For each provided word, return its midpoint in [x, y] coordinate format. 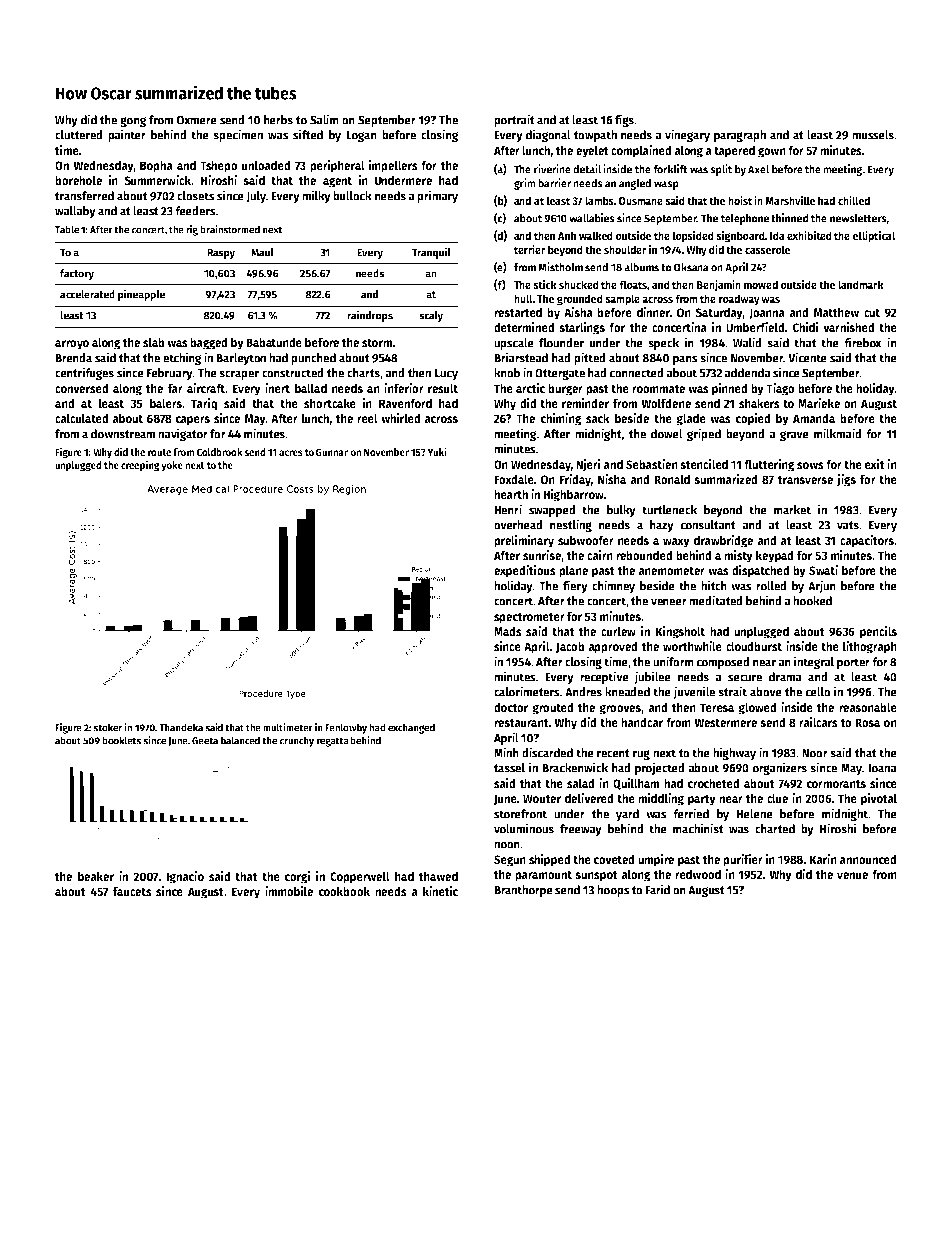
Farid [657, 889]
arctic [530, 388]
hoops [613, 891]
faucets [132, 891]
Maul [262, 252]
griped [704, 434]
